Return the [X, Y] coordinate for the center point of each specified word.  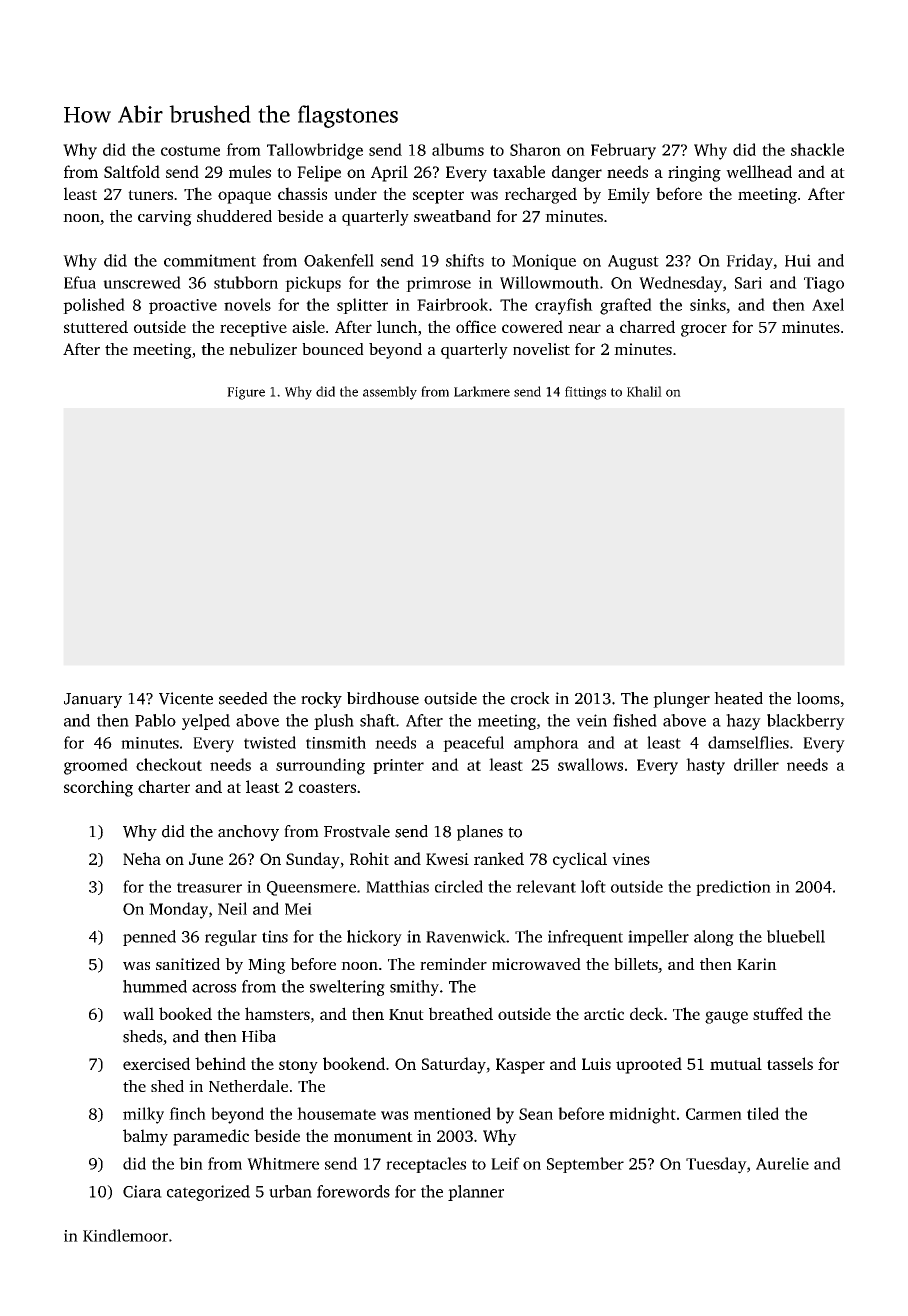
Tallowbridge [315, 151]
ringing [694, 174]
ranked [499, 858]
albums [458, 149]
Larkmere [482, 391]
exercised [156, 1063]
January [93, 700]
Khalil [644, 391]
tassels [790, 1063]
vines [631, 859]
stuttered [96, 326]
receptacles [426, 1165]
